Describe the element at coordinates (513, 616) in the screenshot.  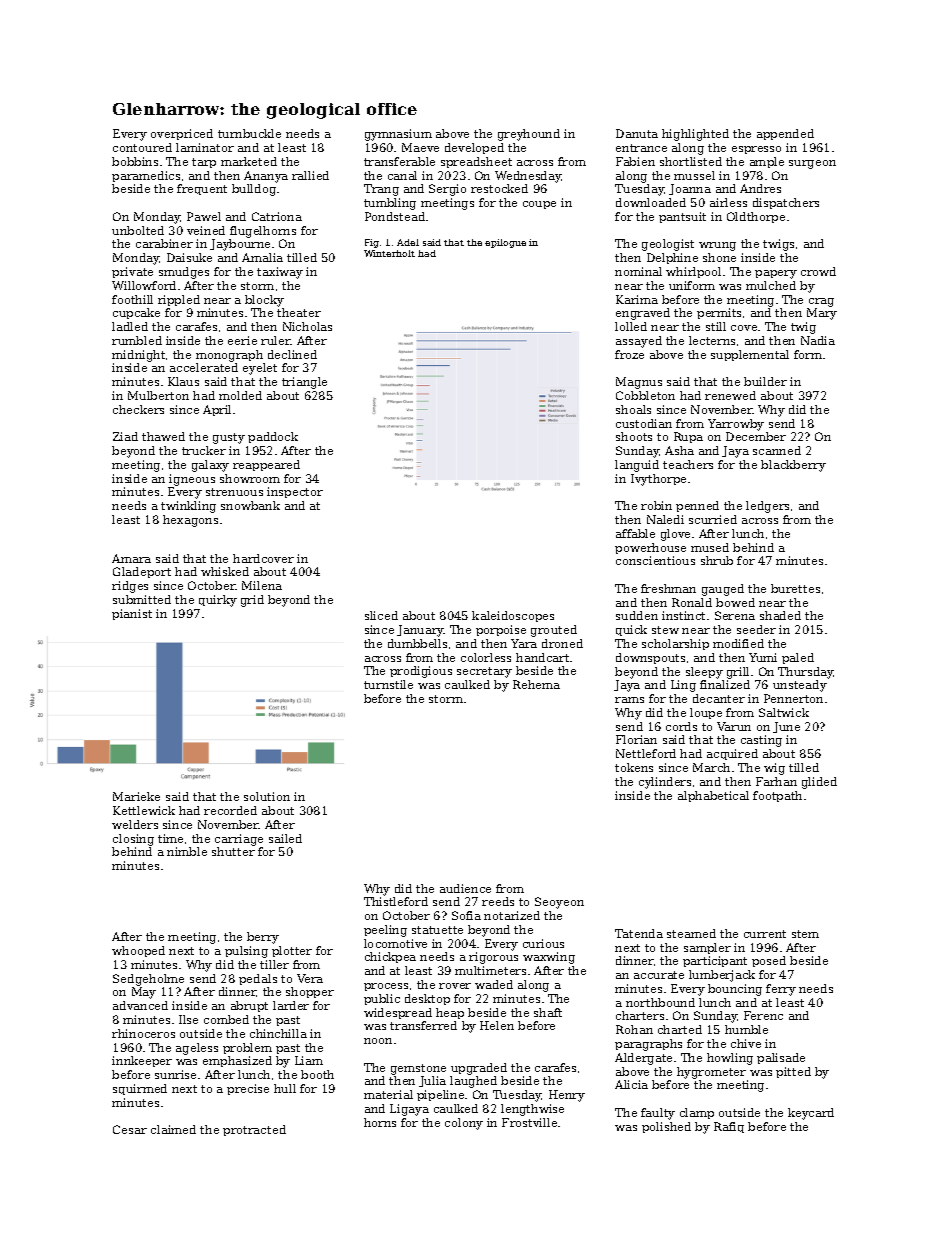
I see `kaleidoscopes` at that location.
